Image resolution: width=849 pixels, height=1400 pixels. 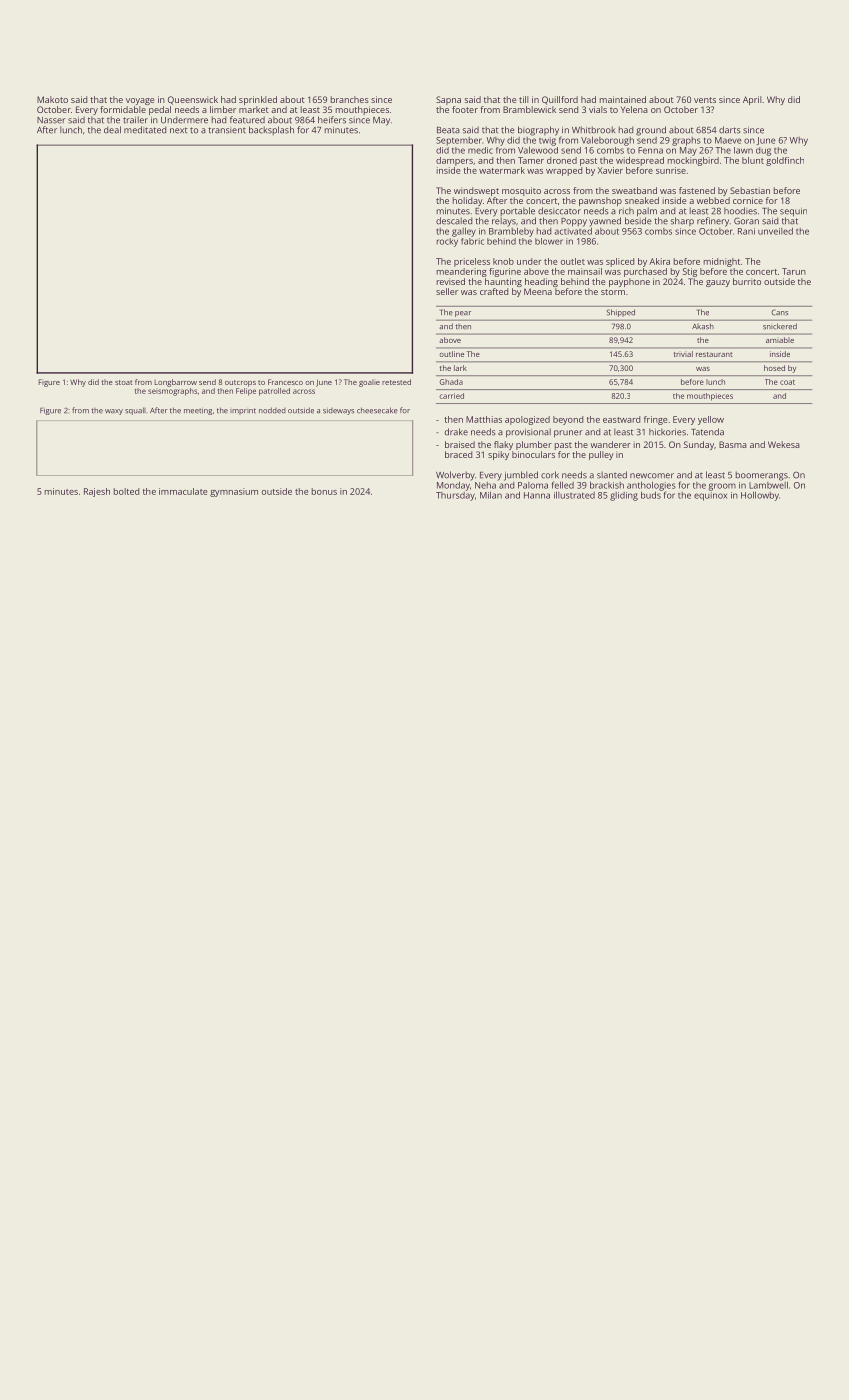 I want to click on Thursday, so click(x=455, y=496).
